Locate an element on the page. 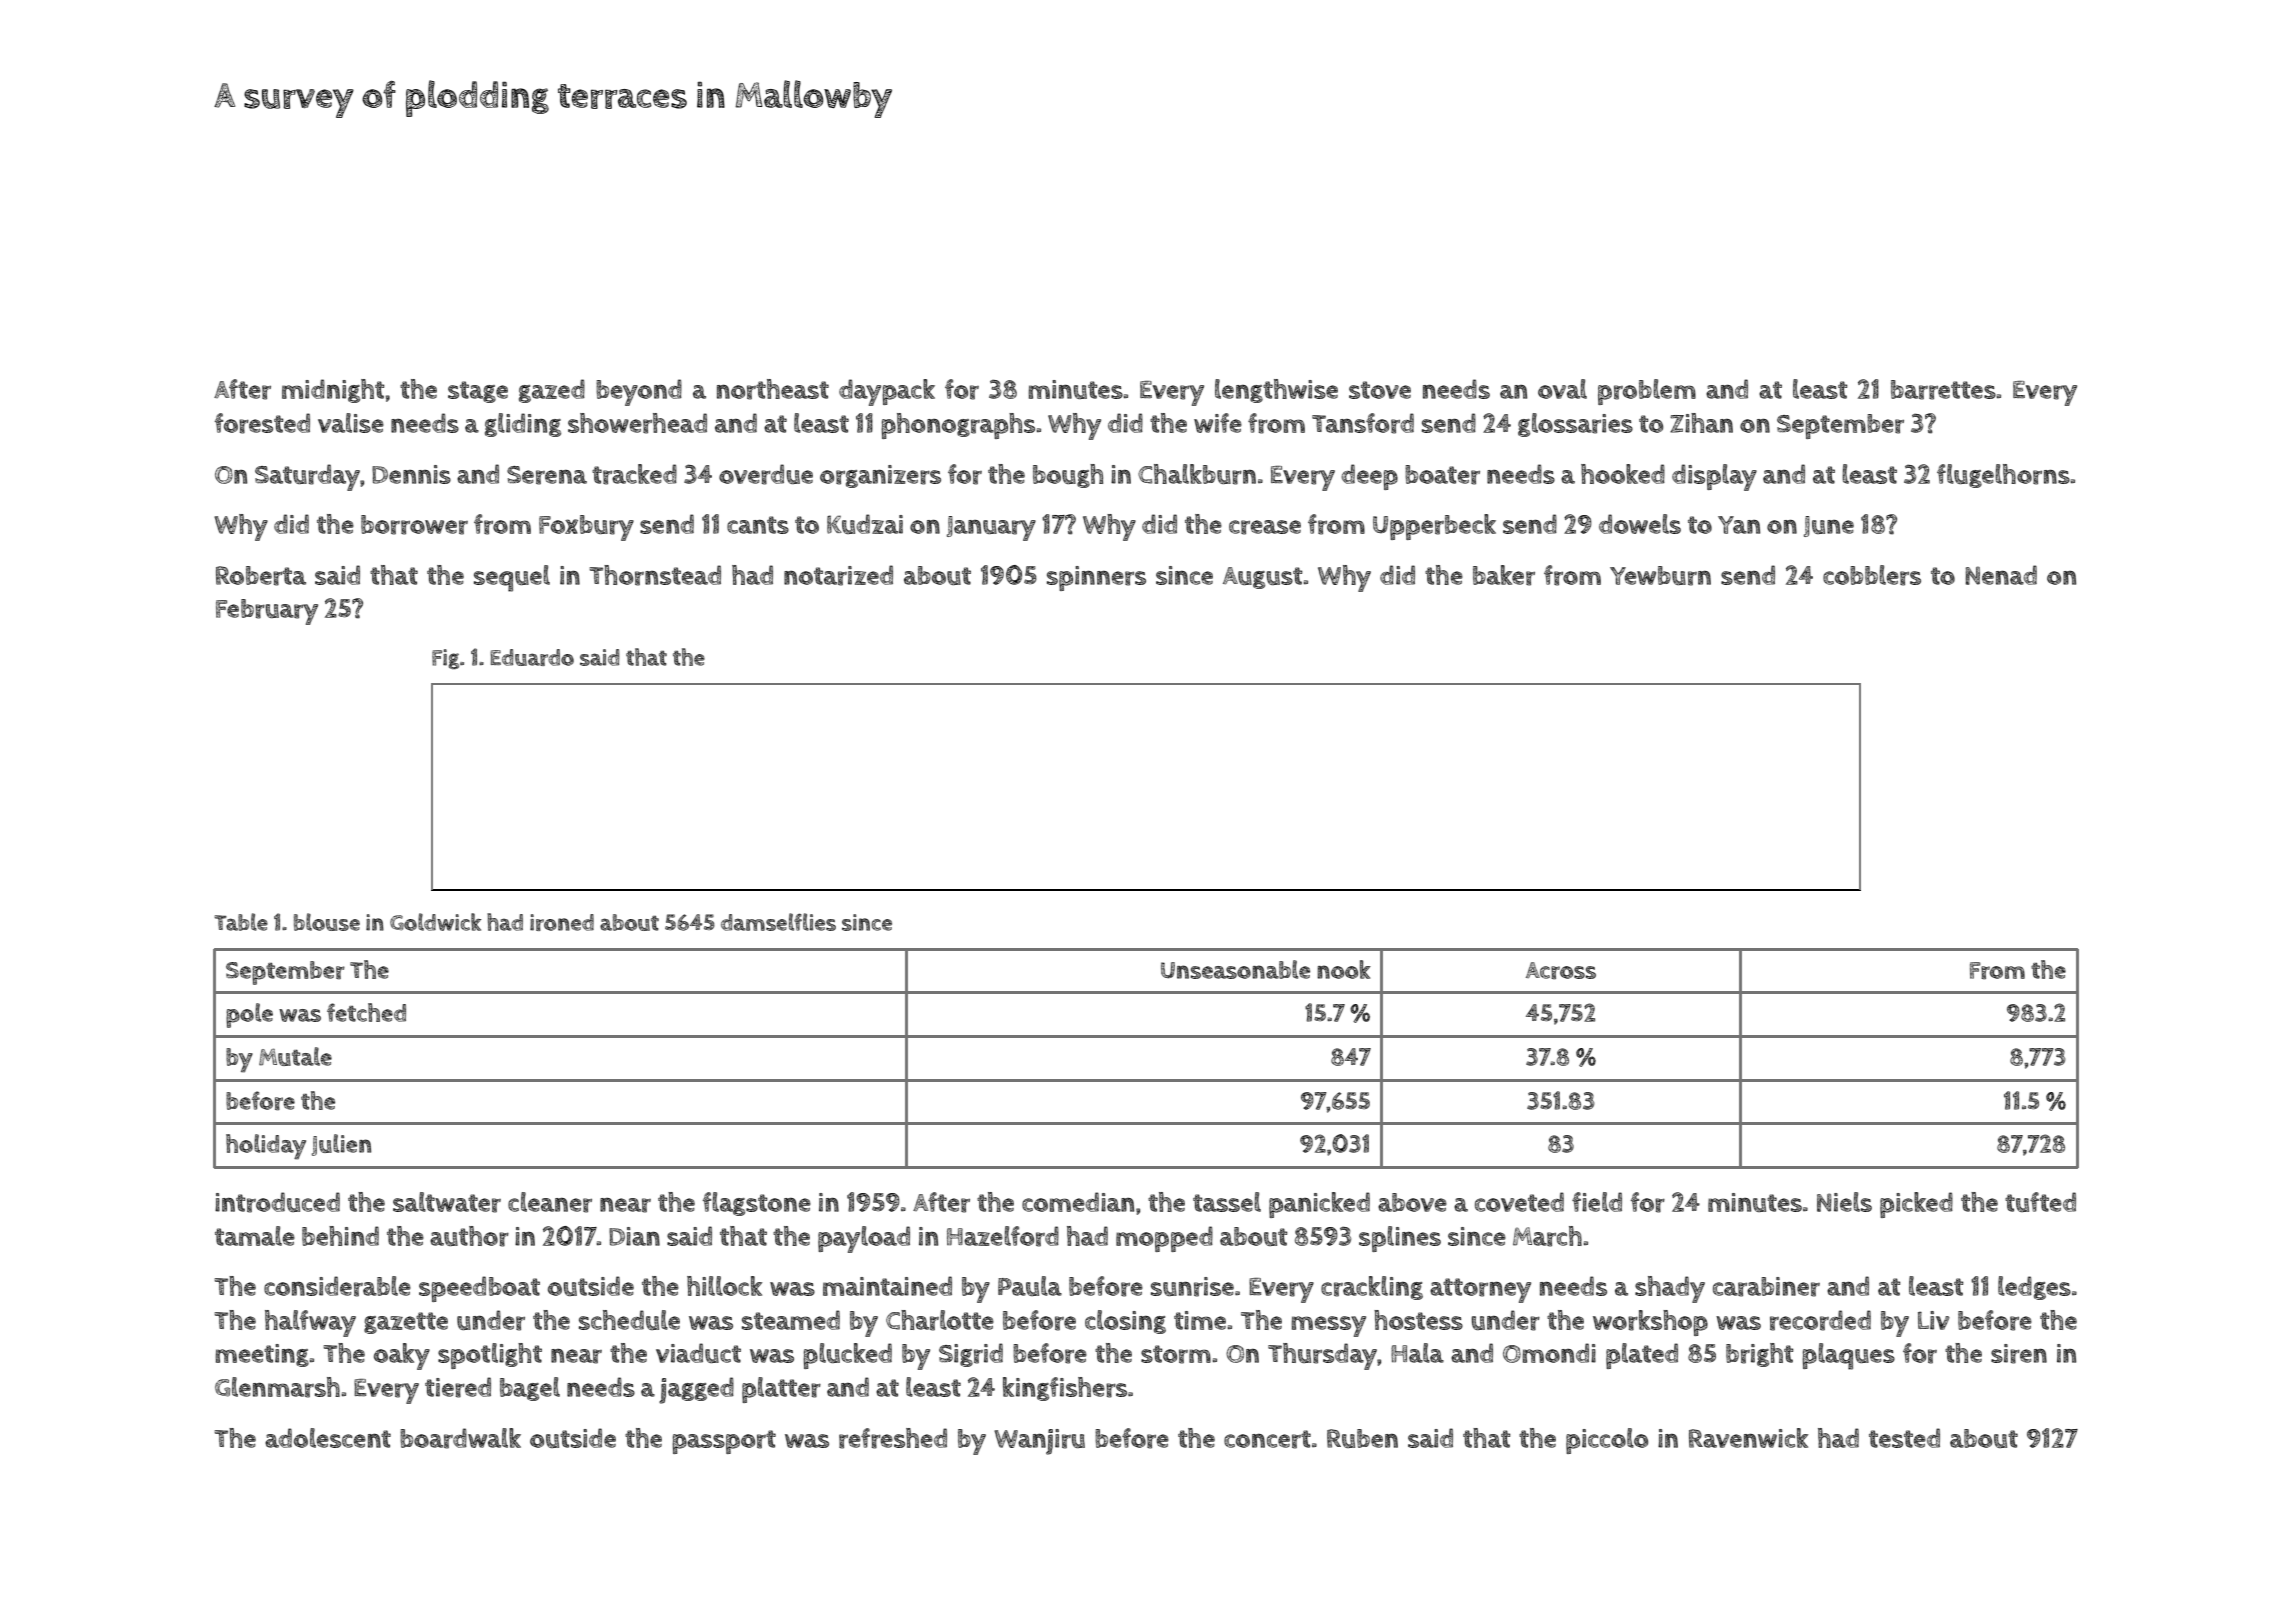  spinners is located at coordinates (1096, 578).
